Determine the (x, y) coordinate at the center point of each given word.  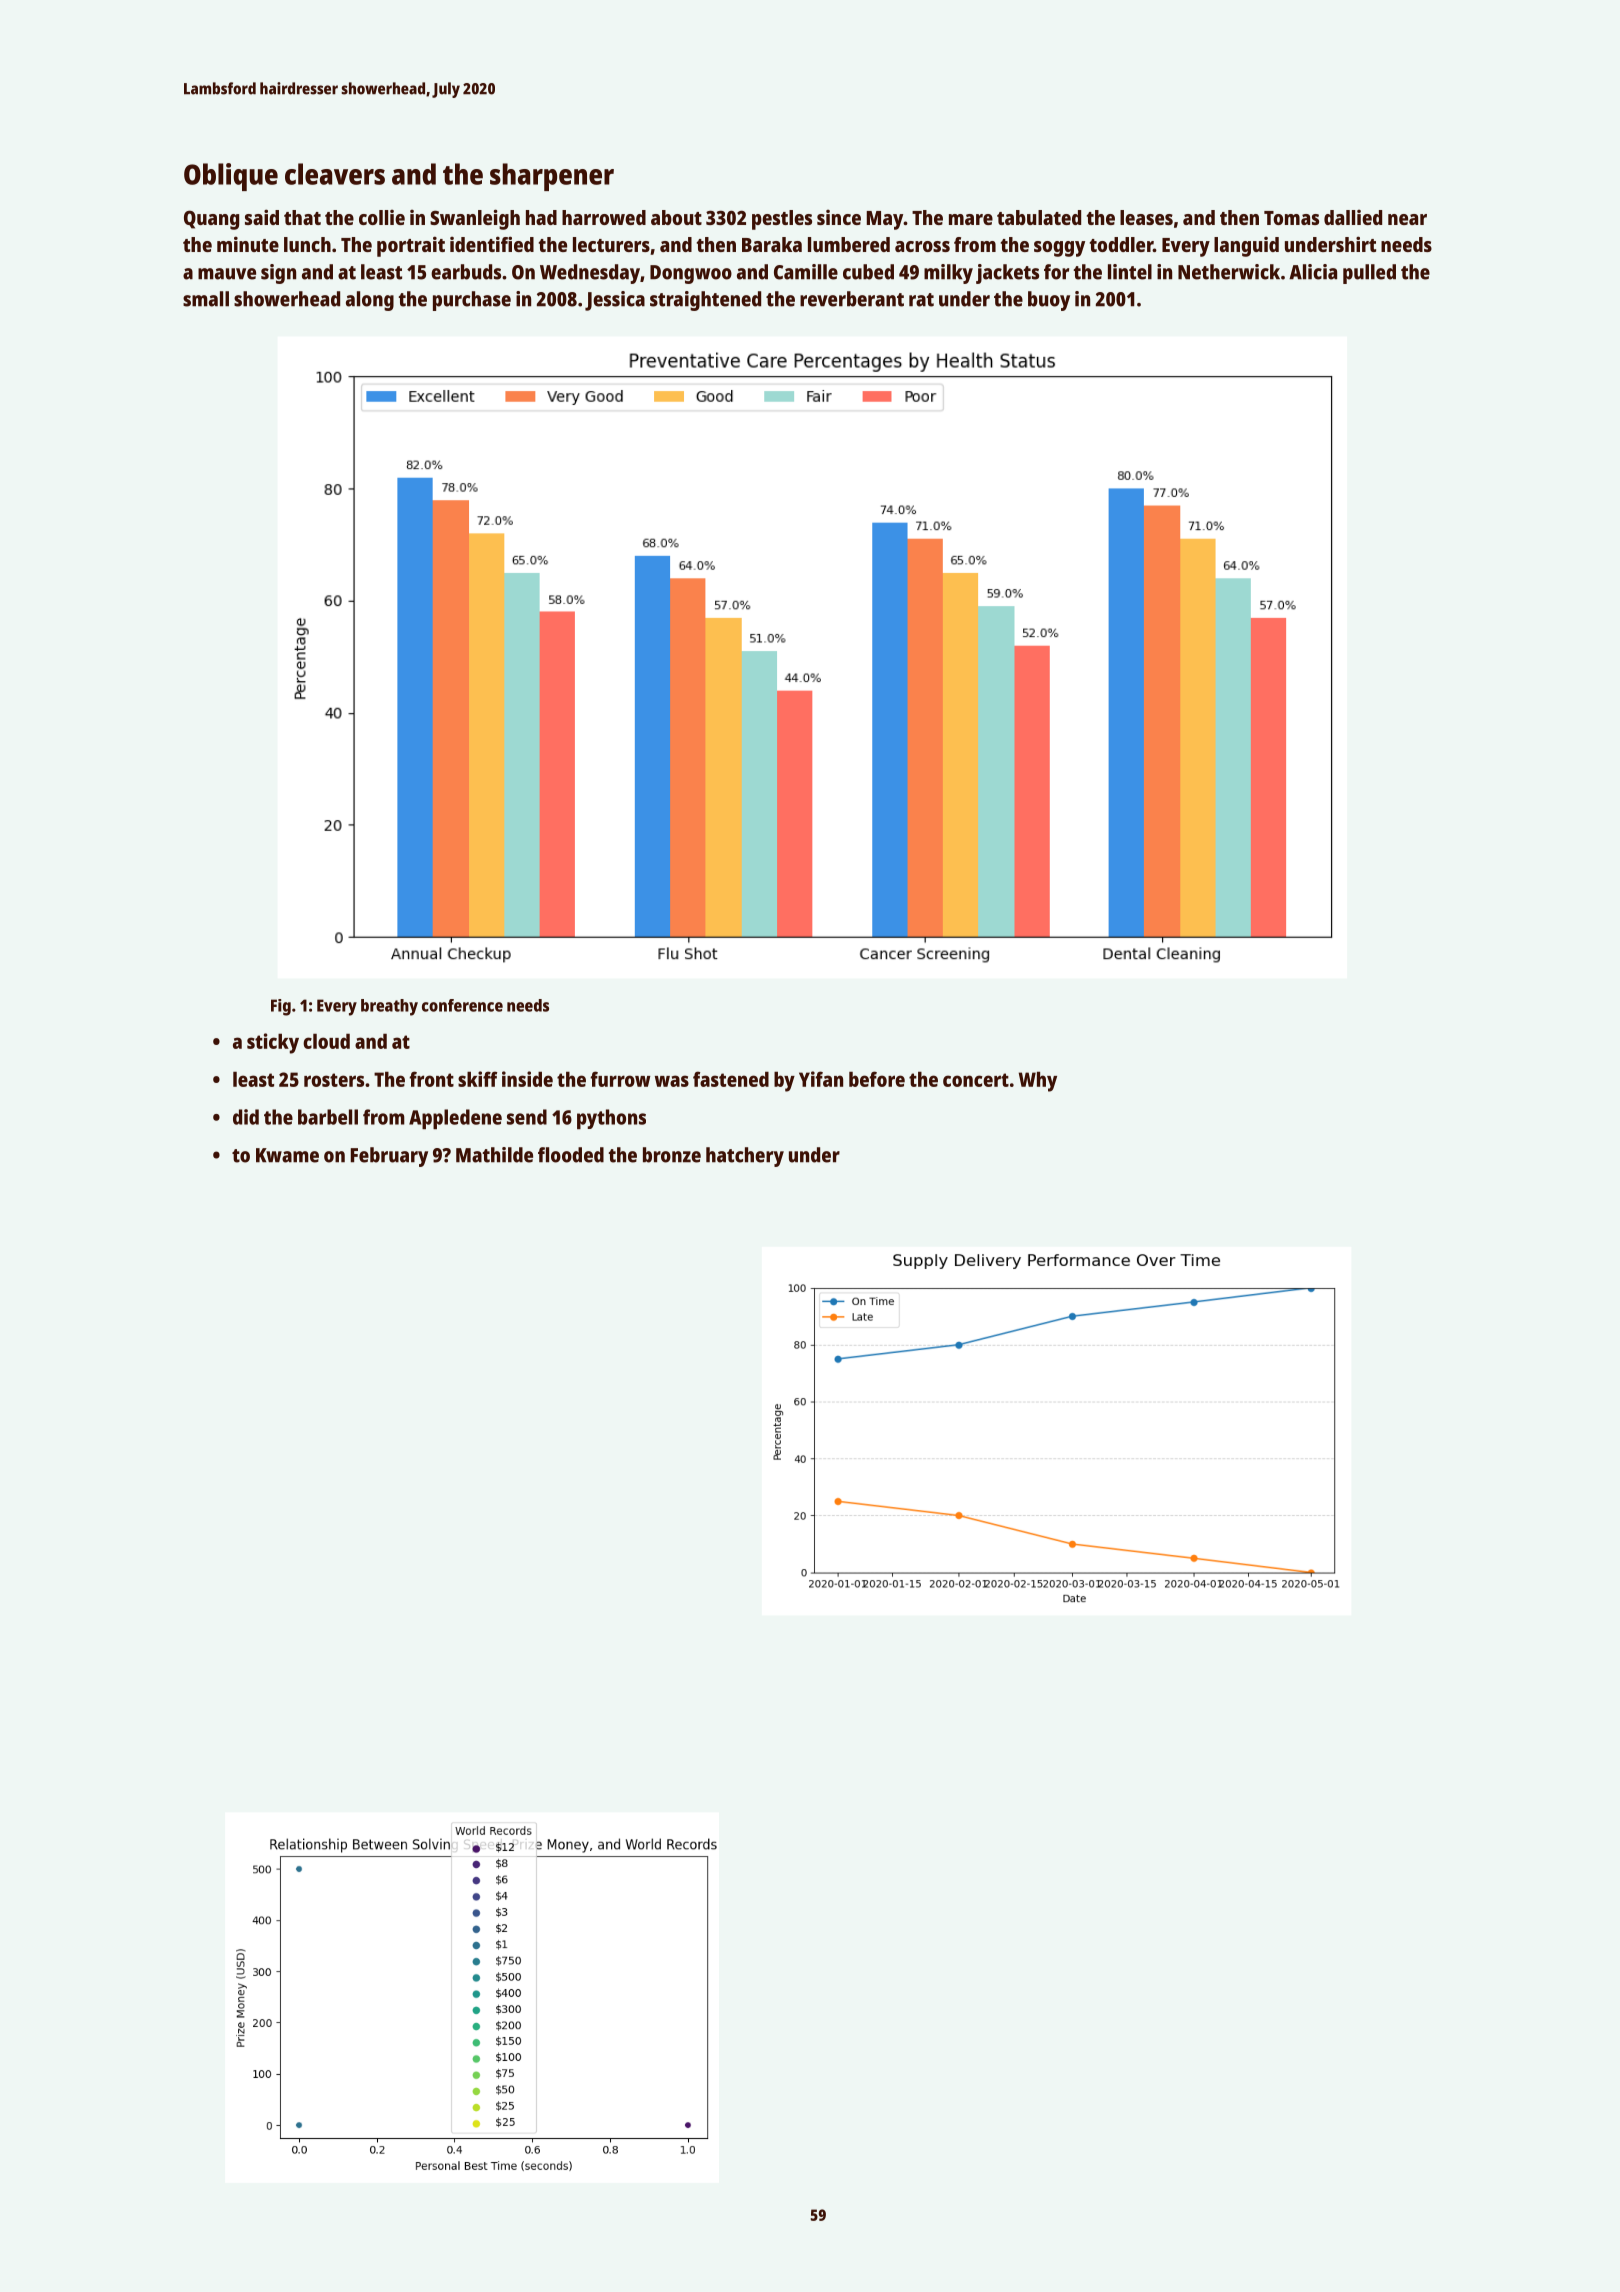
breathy (389, 1007)
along (370, 301)
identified (492, 244)
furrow (620, 1079)
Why (1038, 1081)
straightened (705, 301)
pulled (1369, 274)
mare (971, 219)
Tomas (1291, 218)
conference (462, 1005)
